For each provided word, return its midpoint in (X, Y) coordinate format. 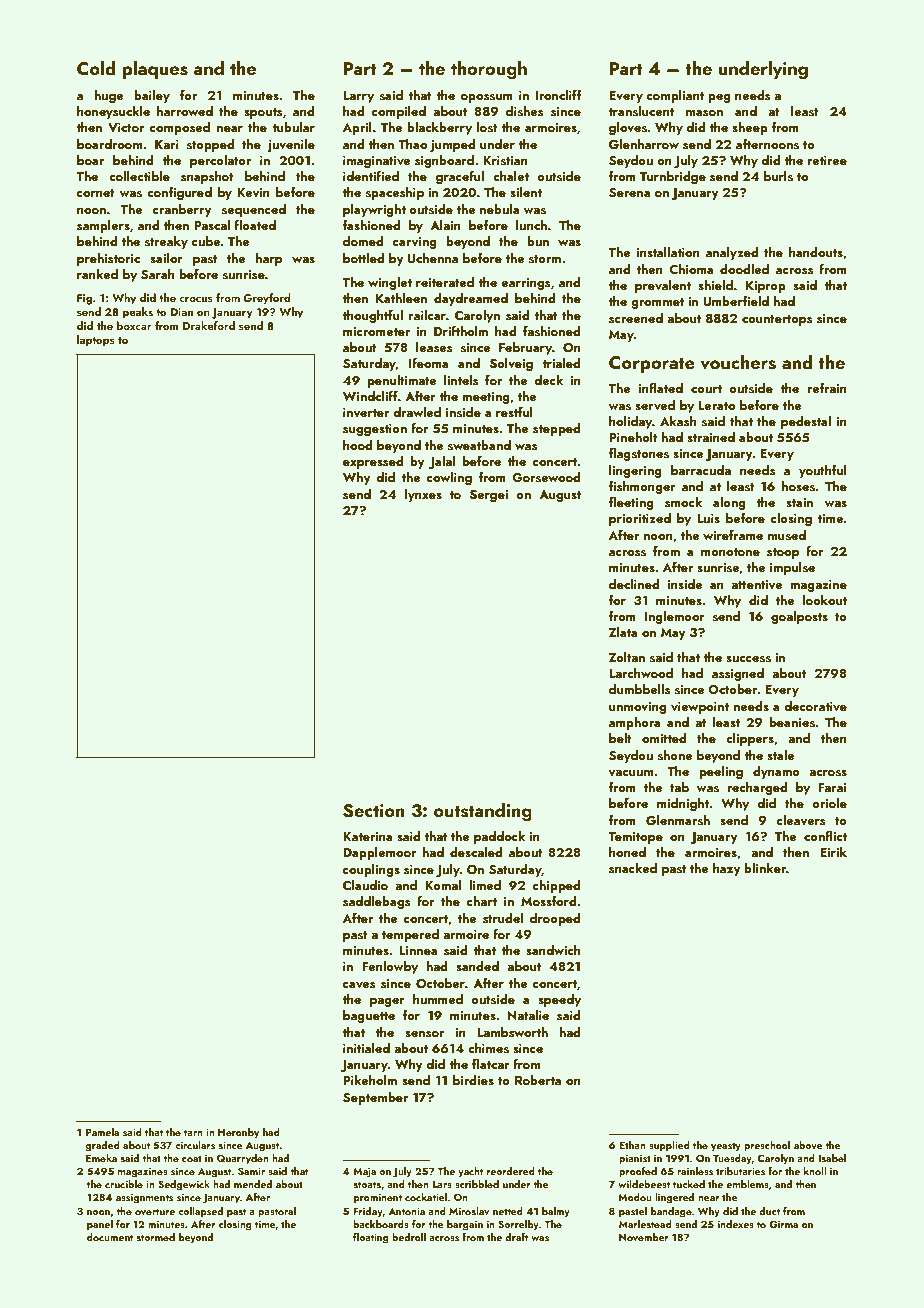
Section (374, 811)
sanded (477, 966)
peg (719, 98)
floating (371, 1238)
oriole (829, 803)
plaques (155, 70)
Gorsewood (546, 477)
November (644, 1237)
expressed (373, 462)
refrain (827, 388)
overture (155, 1211)
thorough (489, 70)
